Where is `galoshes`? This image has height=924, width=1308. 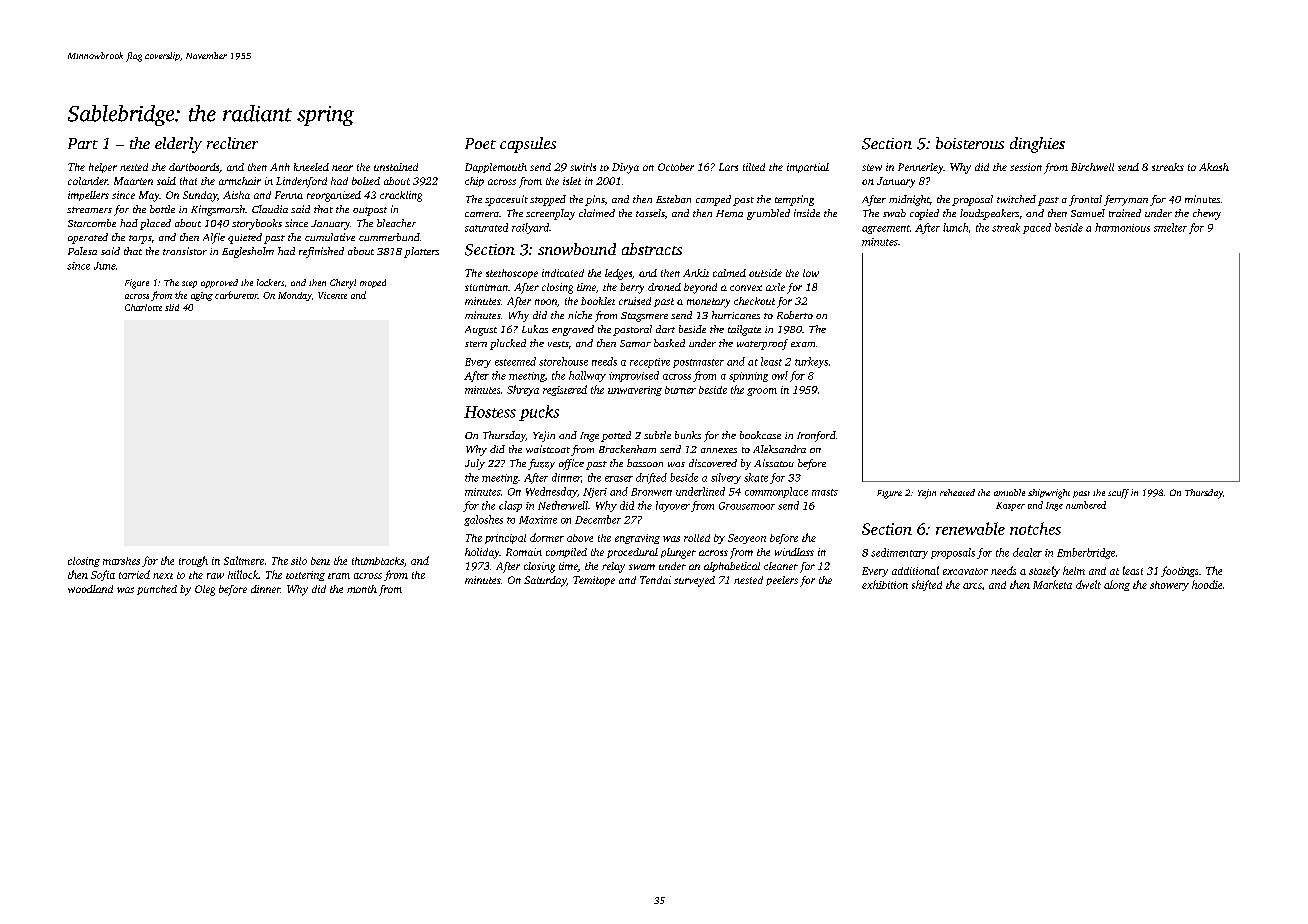 galoshes is located at coordinates (483, 520).
